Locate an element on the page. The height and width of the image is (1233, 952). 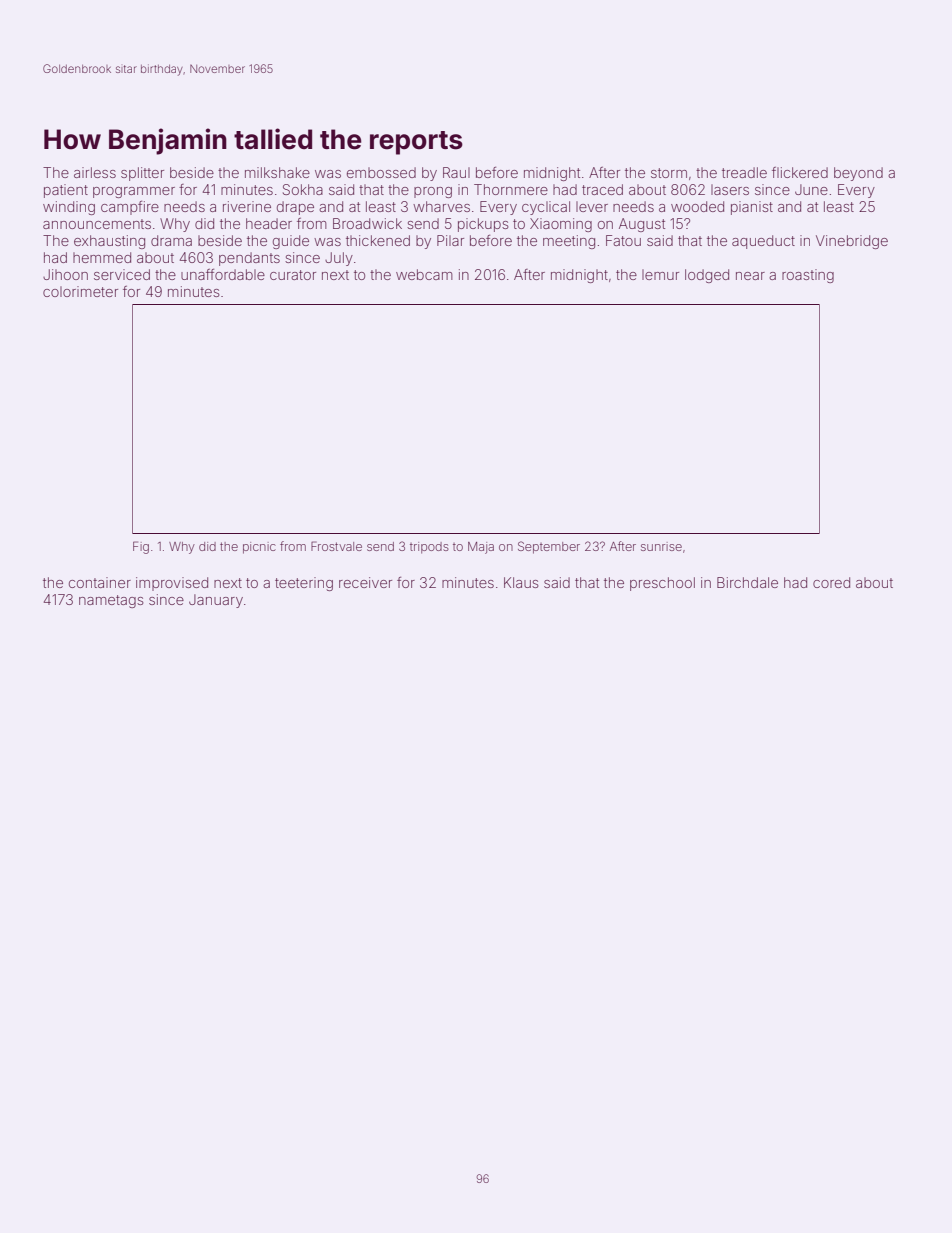
Fig is located at coordinates (141, 547).
